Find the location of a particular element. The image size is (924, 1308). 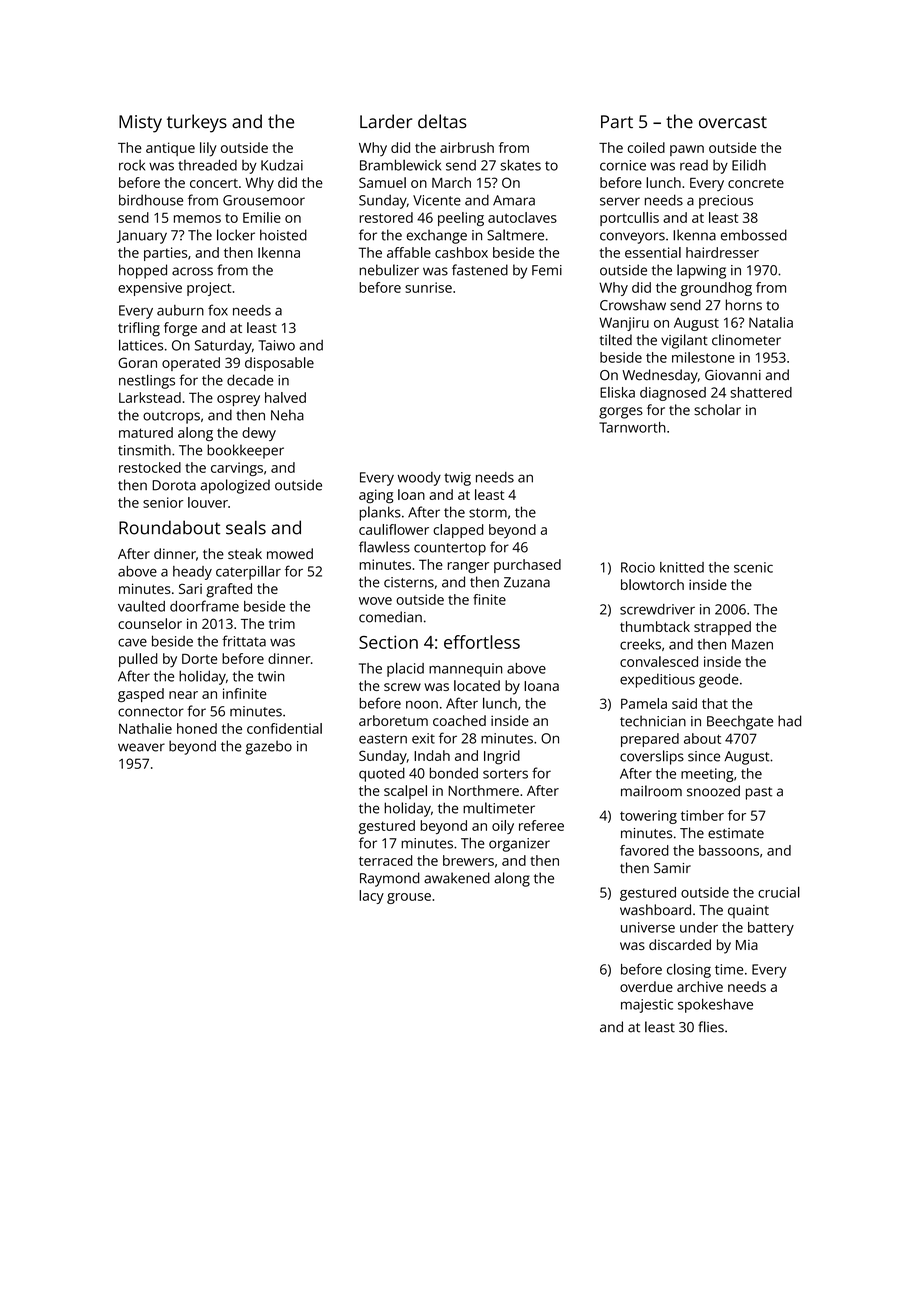

Eilidh is located at coordinates (749, 165).
